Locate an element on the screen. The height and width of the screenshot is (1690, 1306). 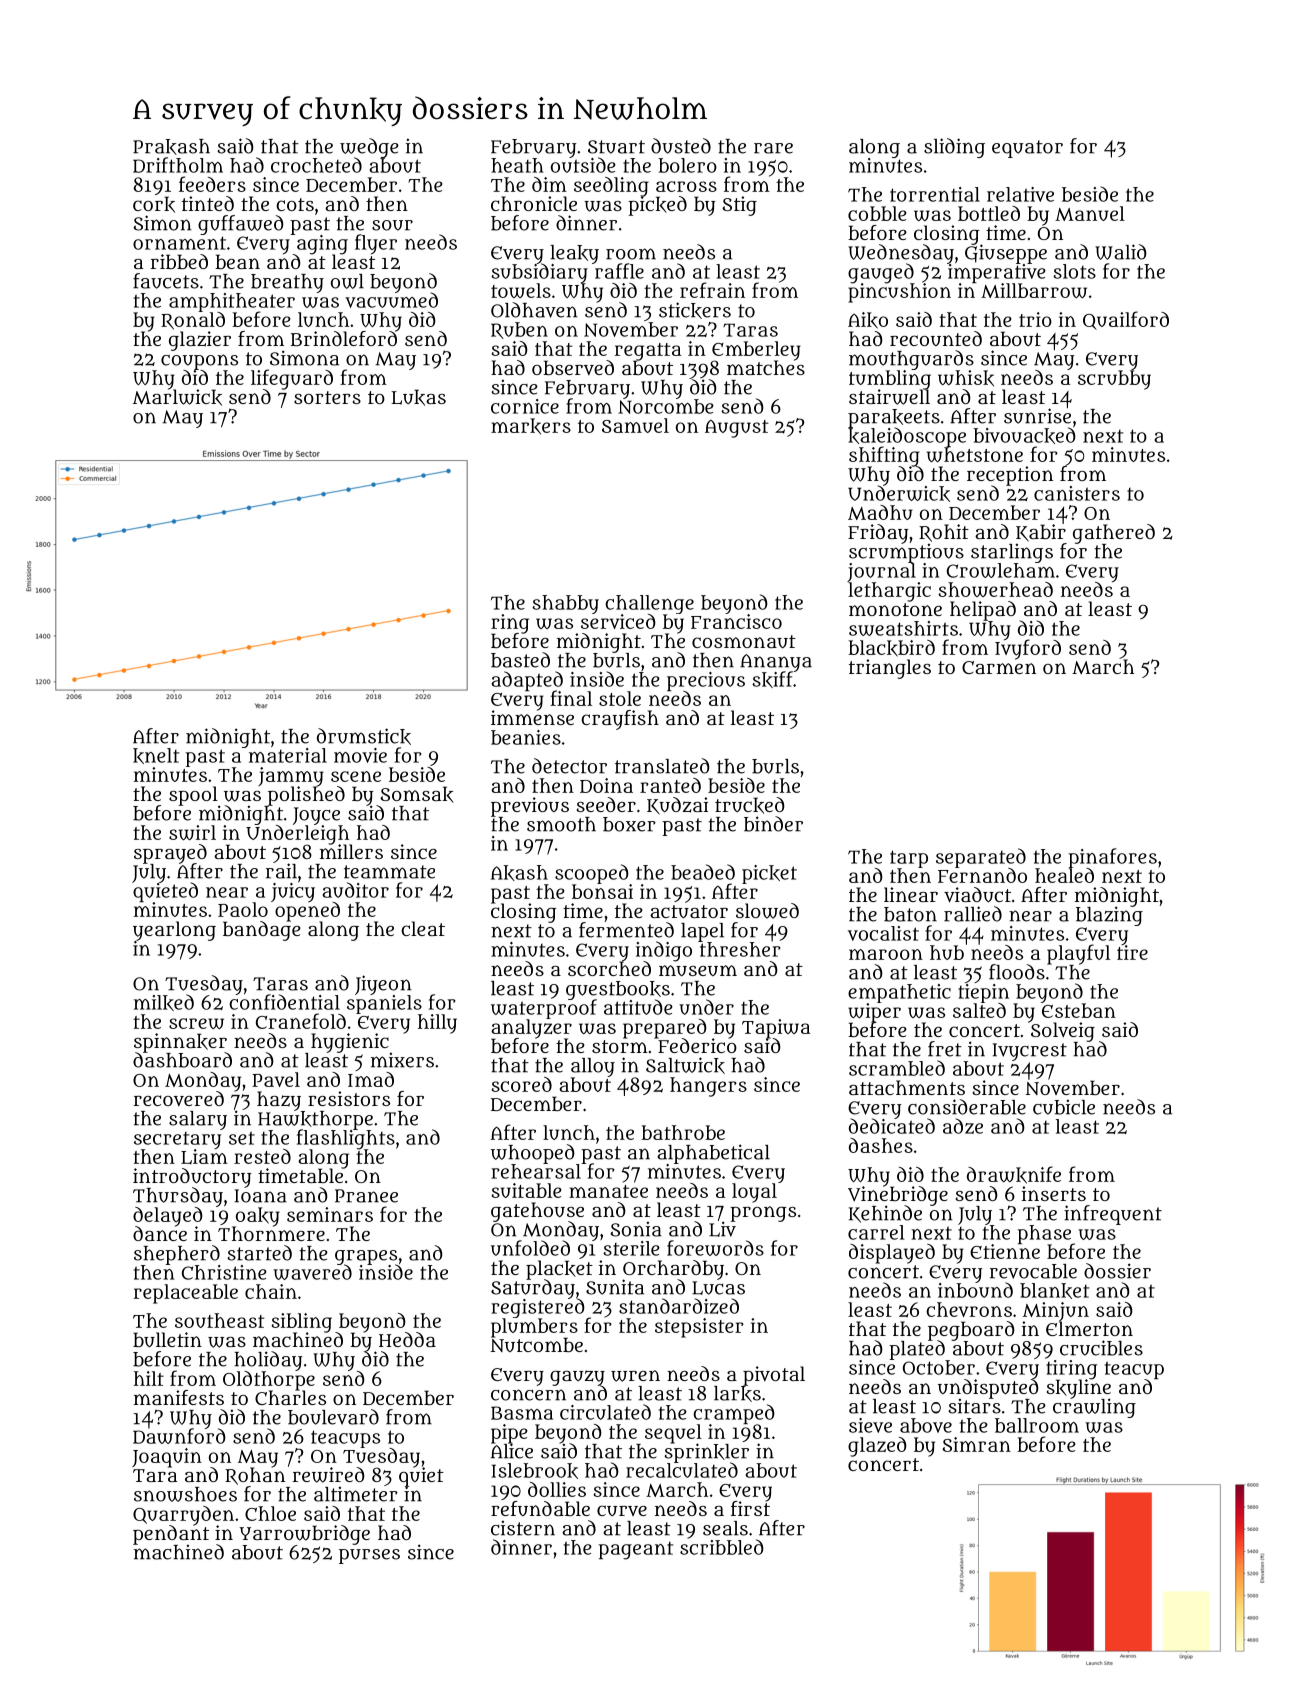
considerable is located at coordinates (967, 1107).
